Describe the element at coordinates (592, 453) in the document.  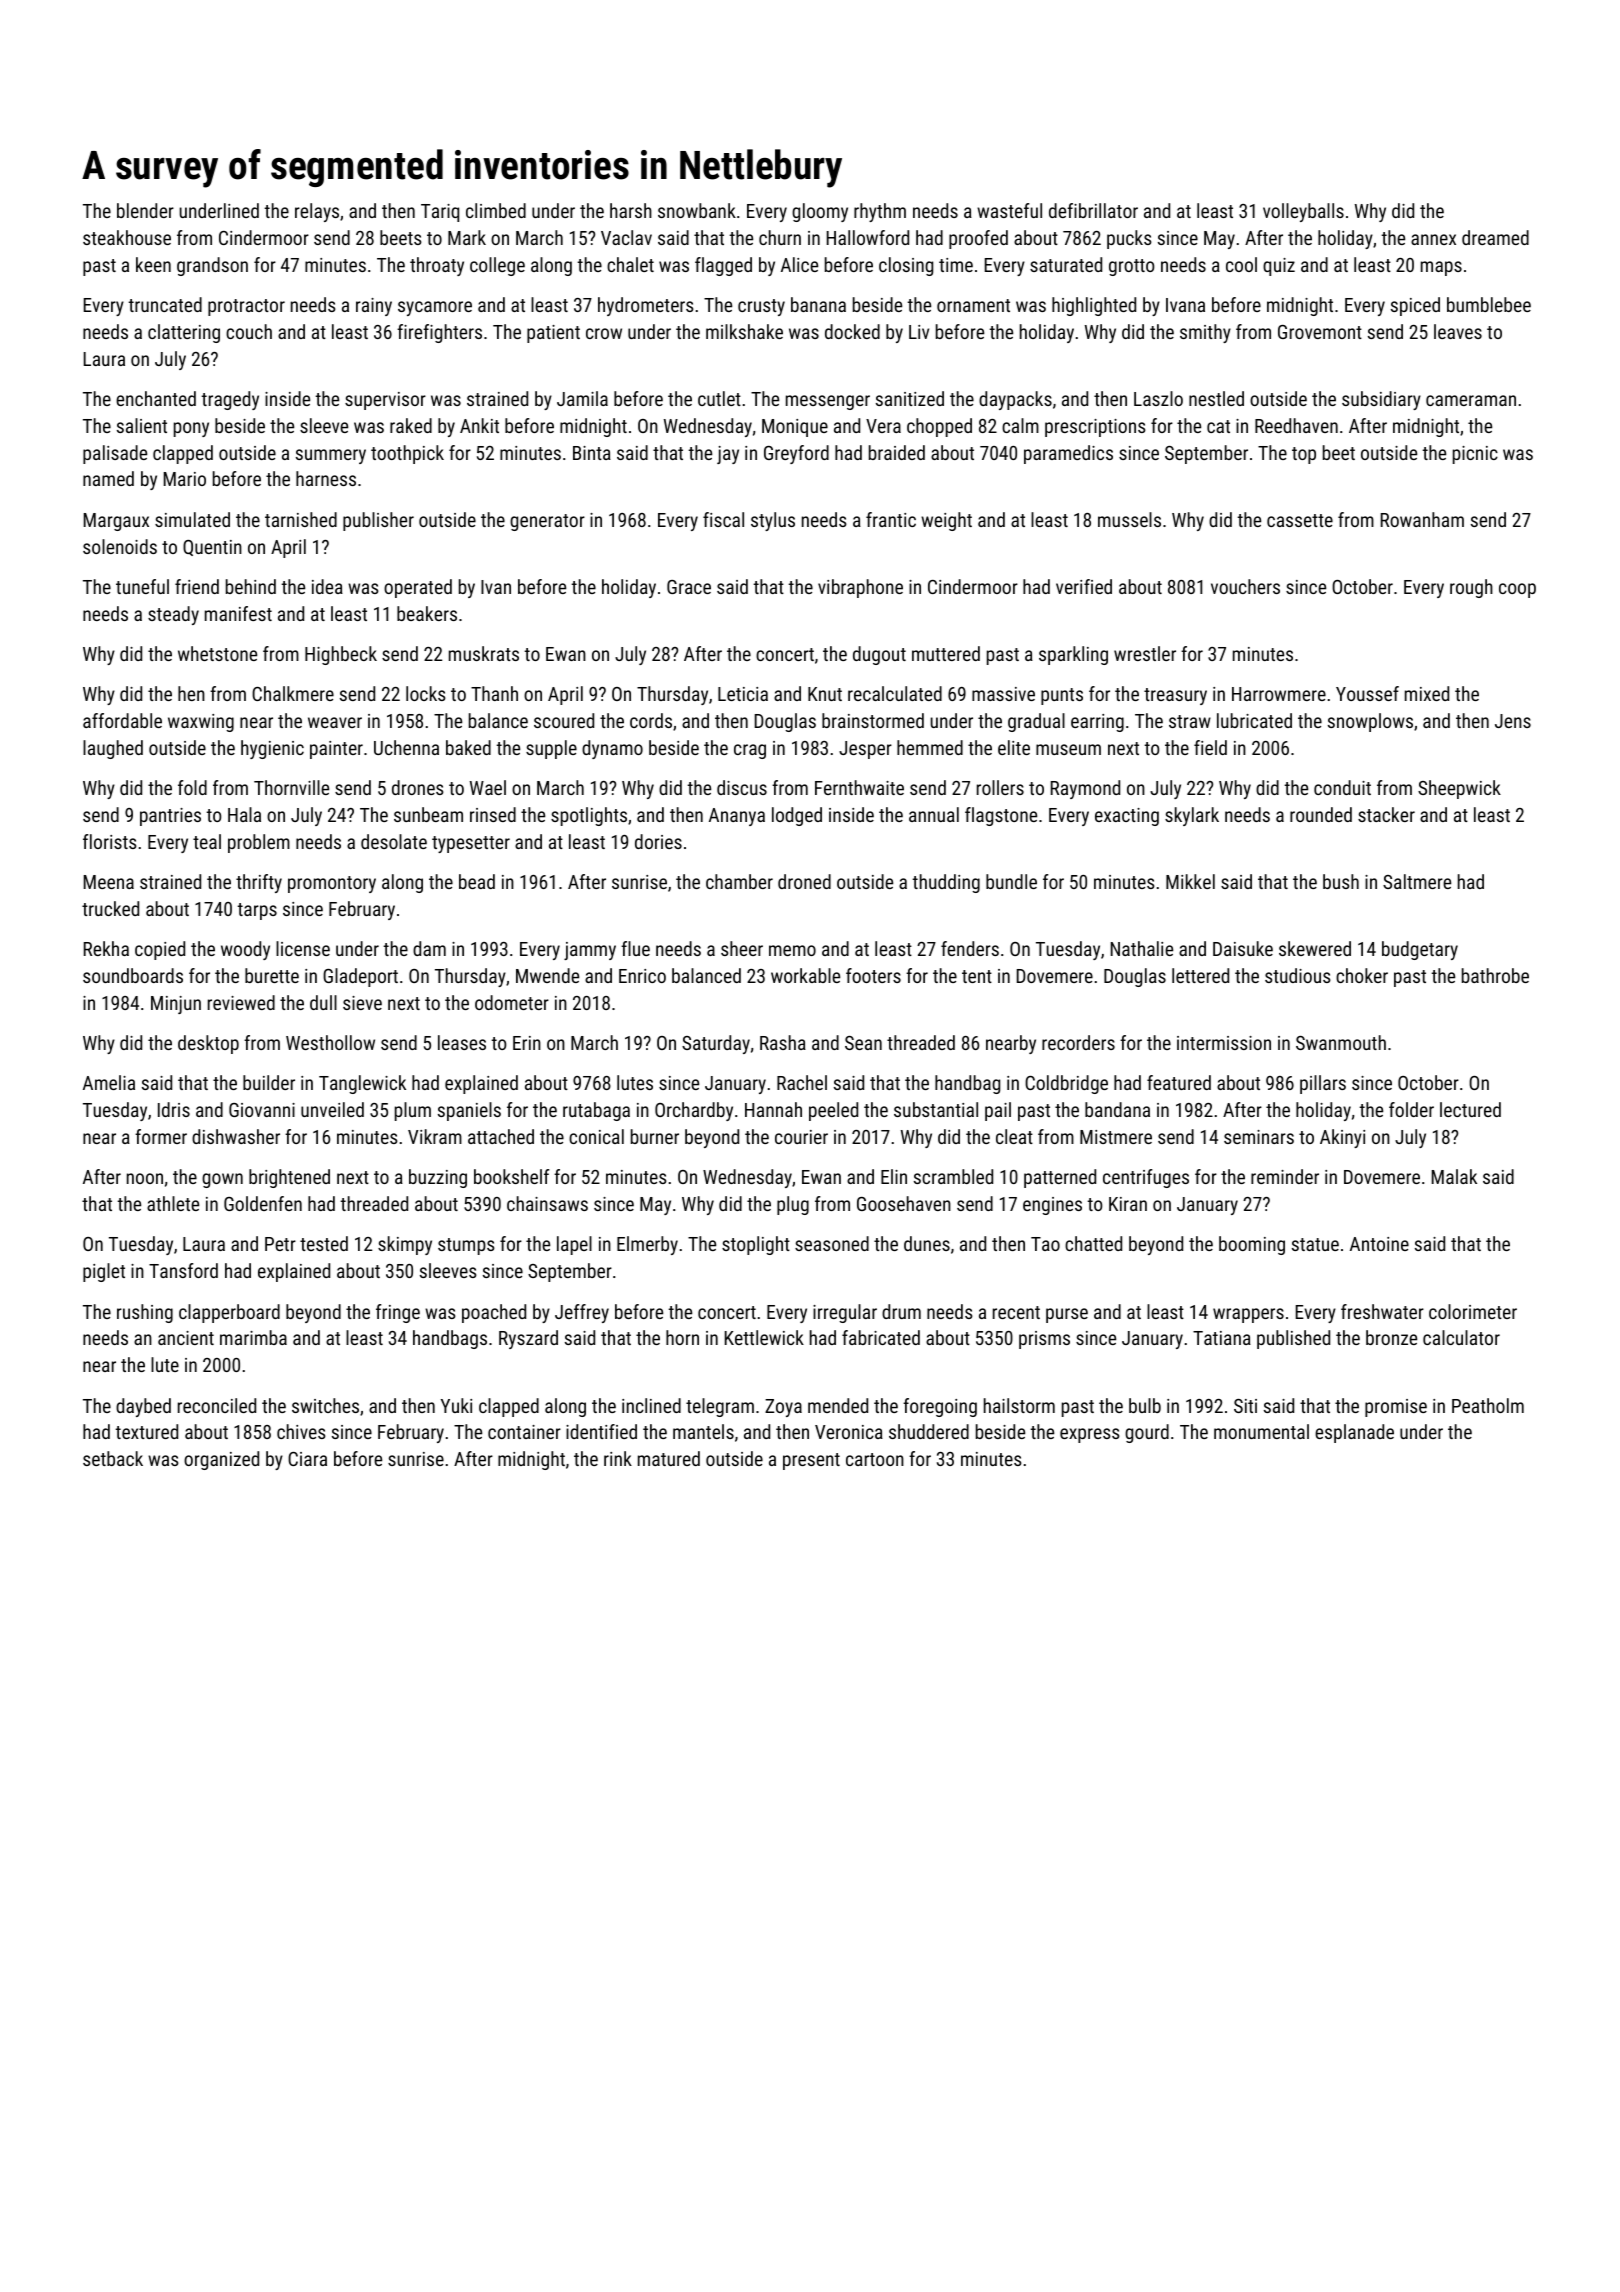
I see `Binta` at that location.
